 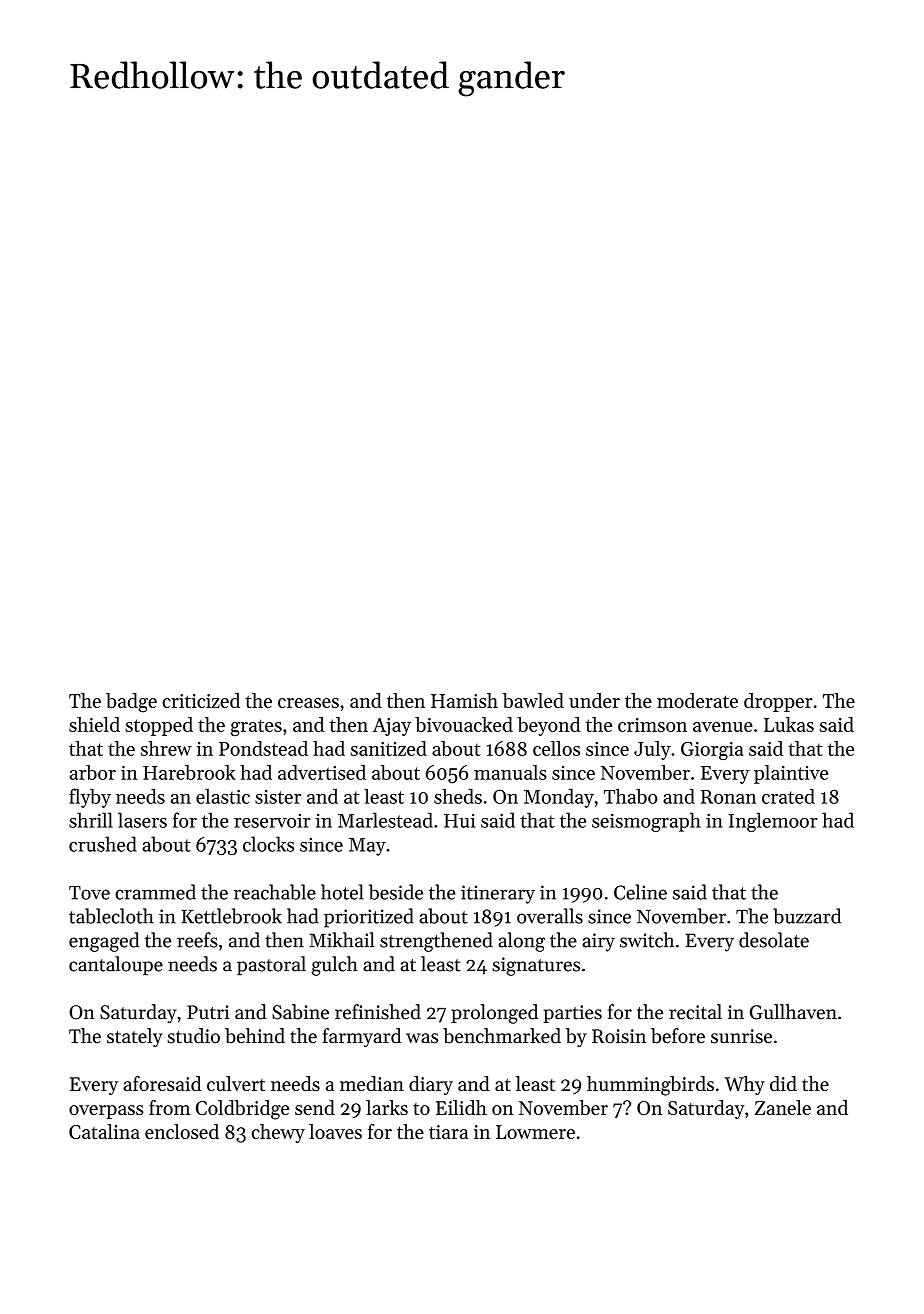 I want to click on Celine, so click(x=640, y=892).
